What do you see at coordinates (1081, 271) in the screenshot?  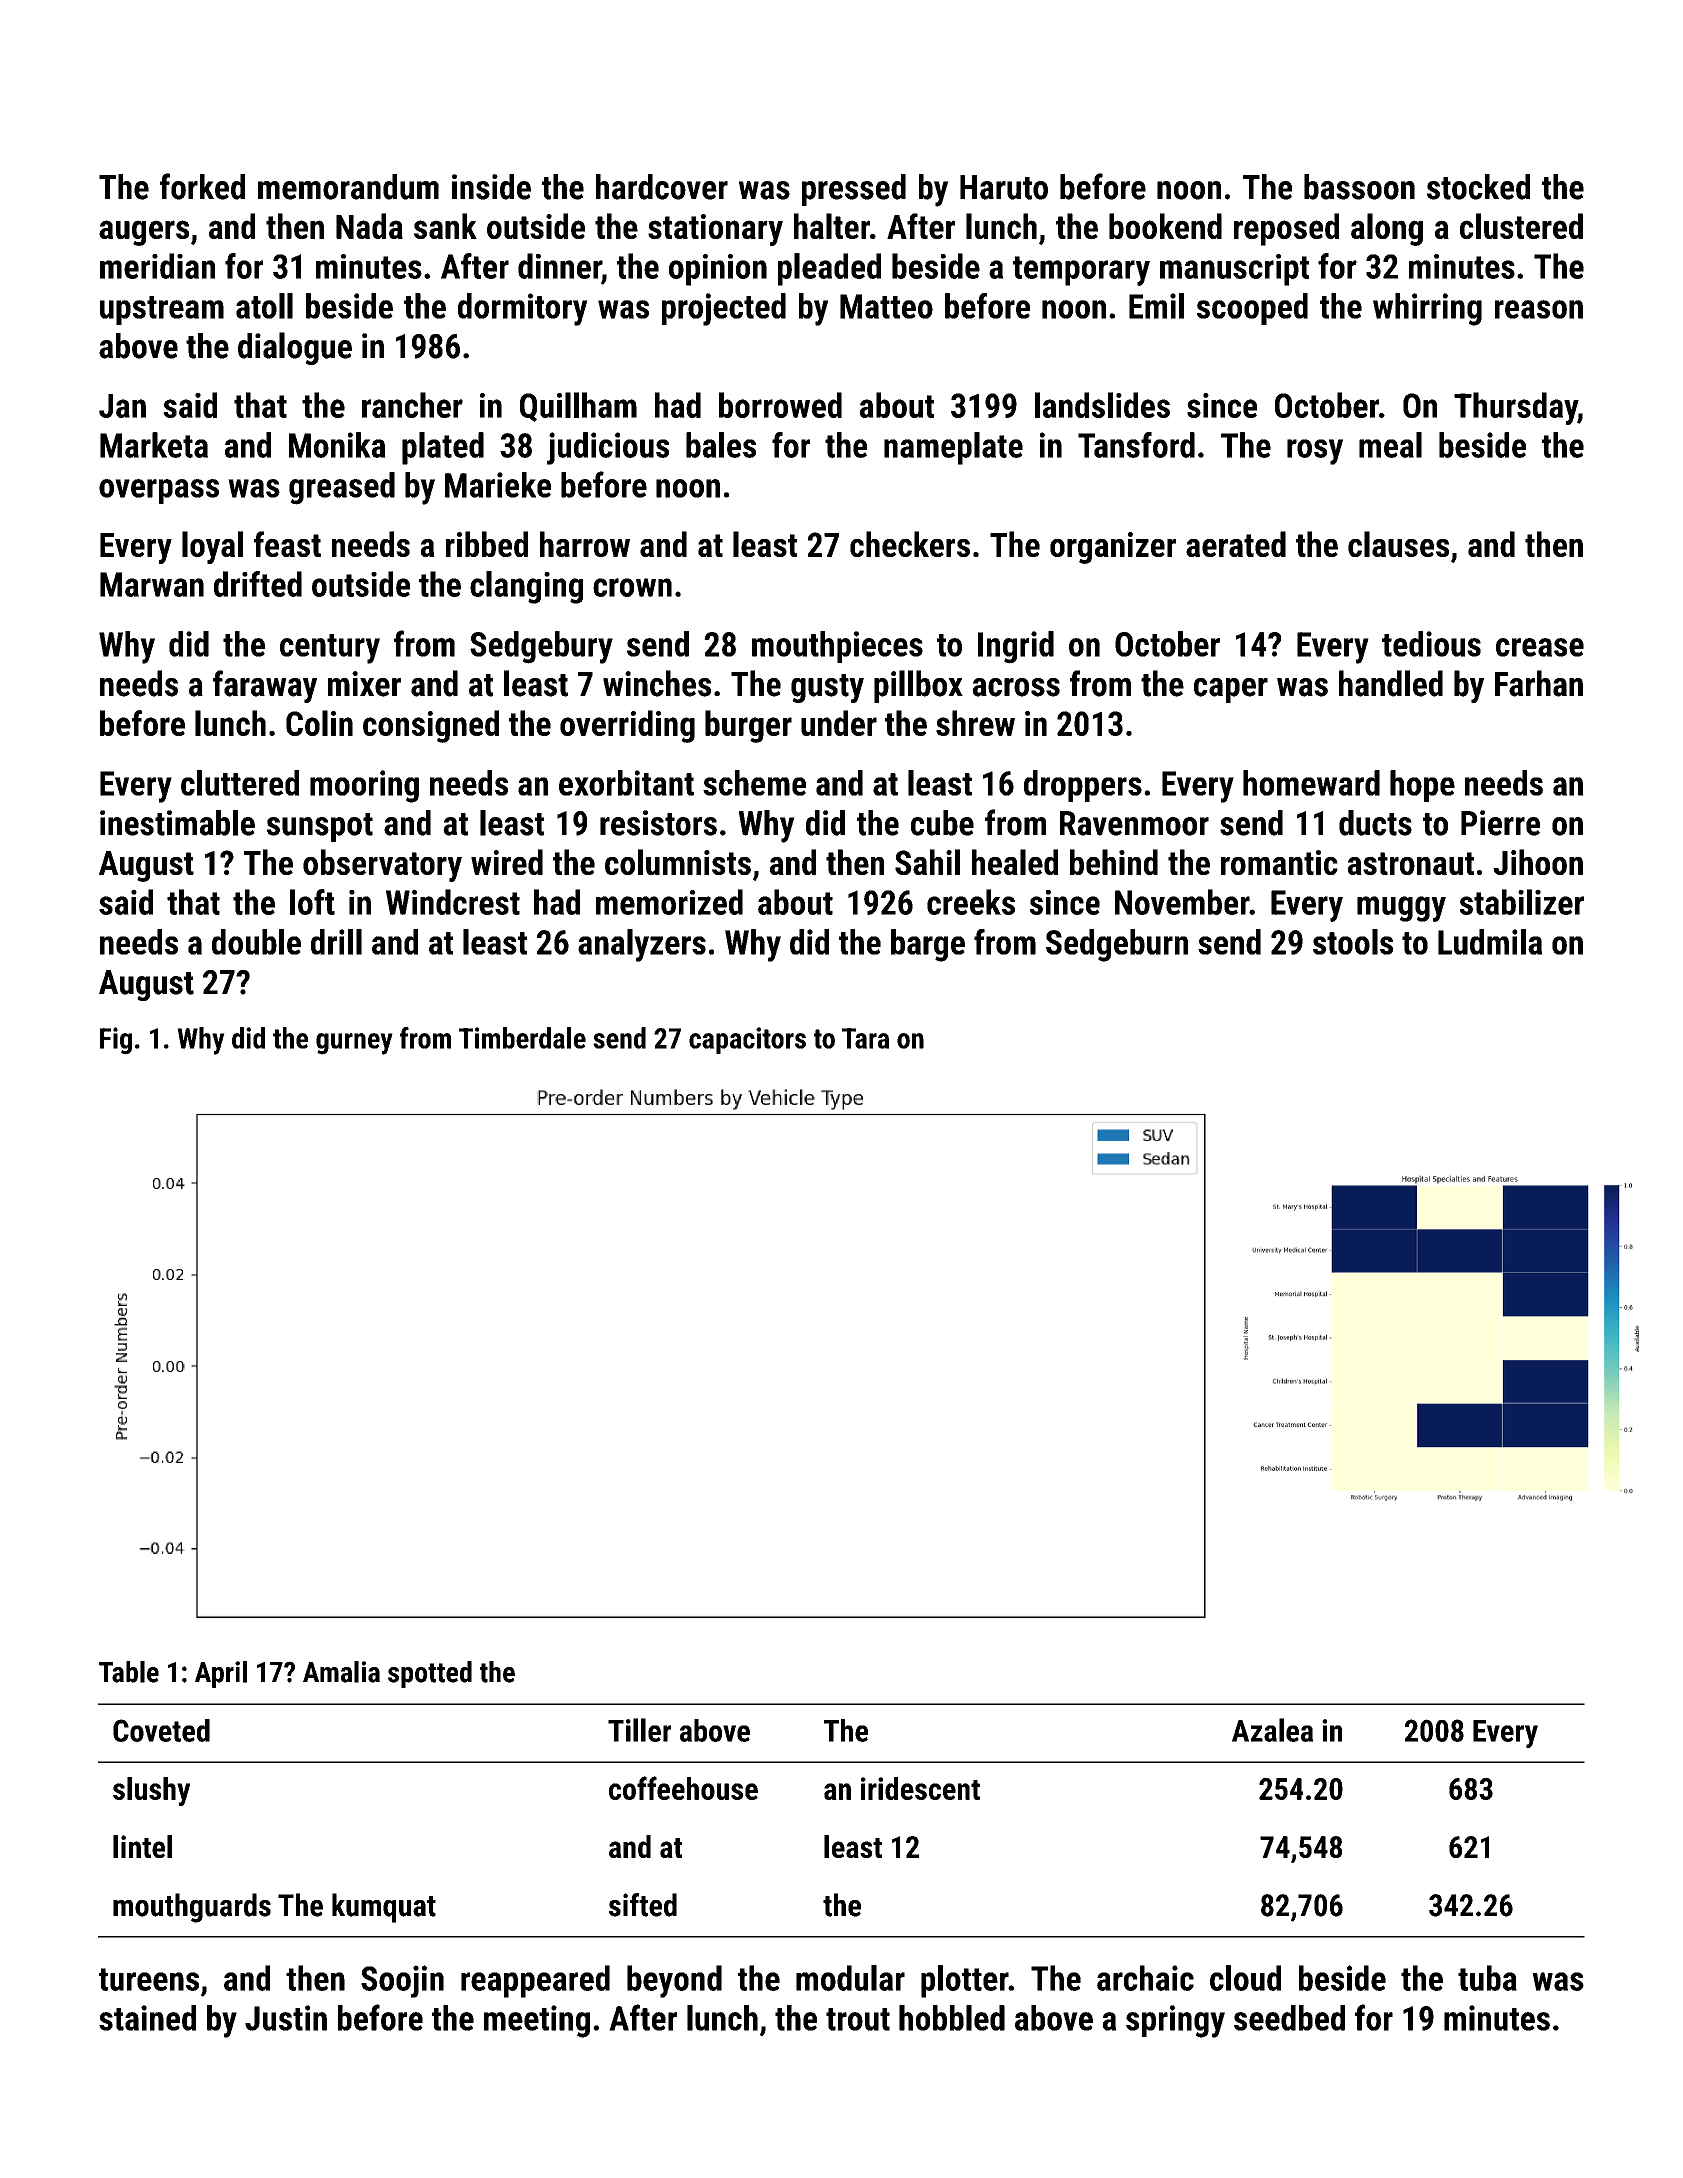 I see `temporary` at bounding box center [1081, 271].
